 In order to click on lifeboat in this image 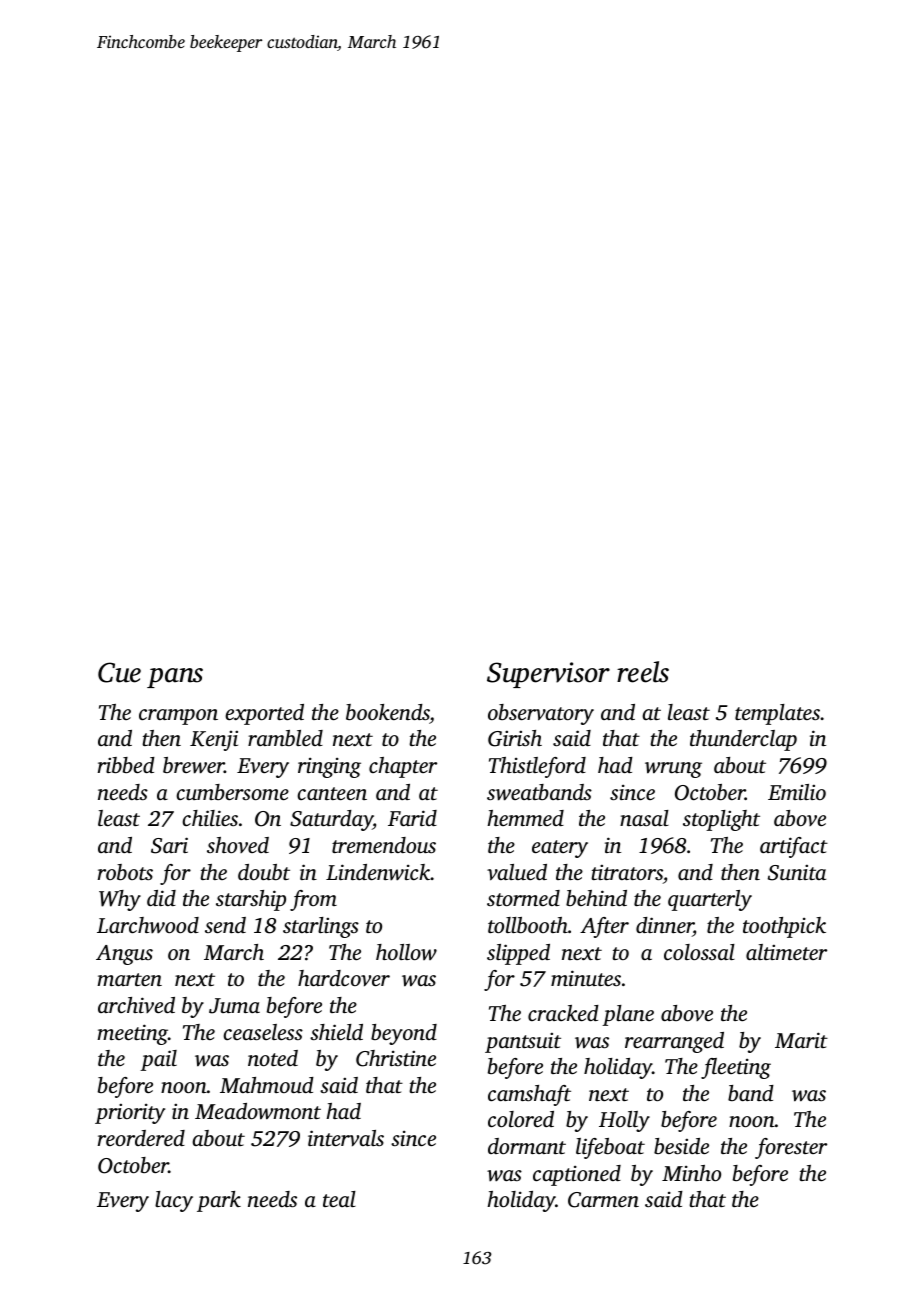, I will do `click(610, 1148)`.
